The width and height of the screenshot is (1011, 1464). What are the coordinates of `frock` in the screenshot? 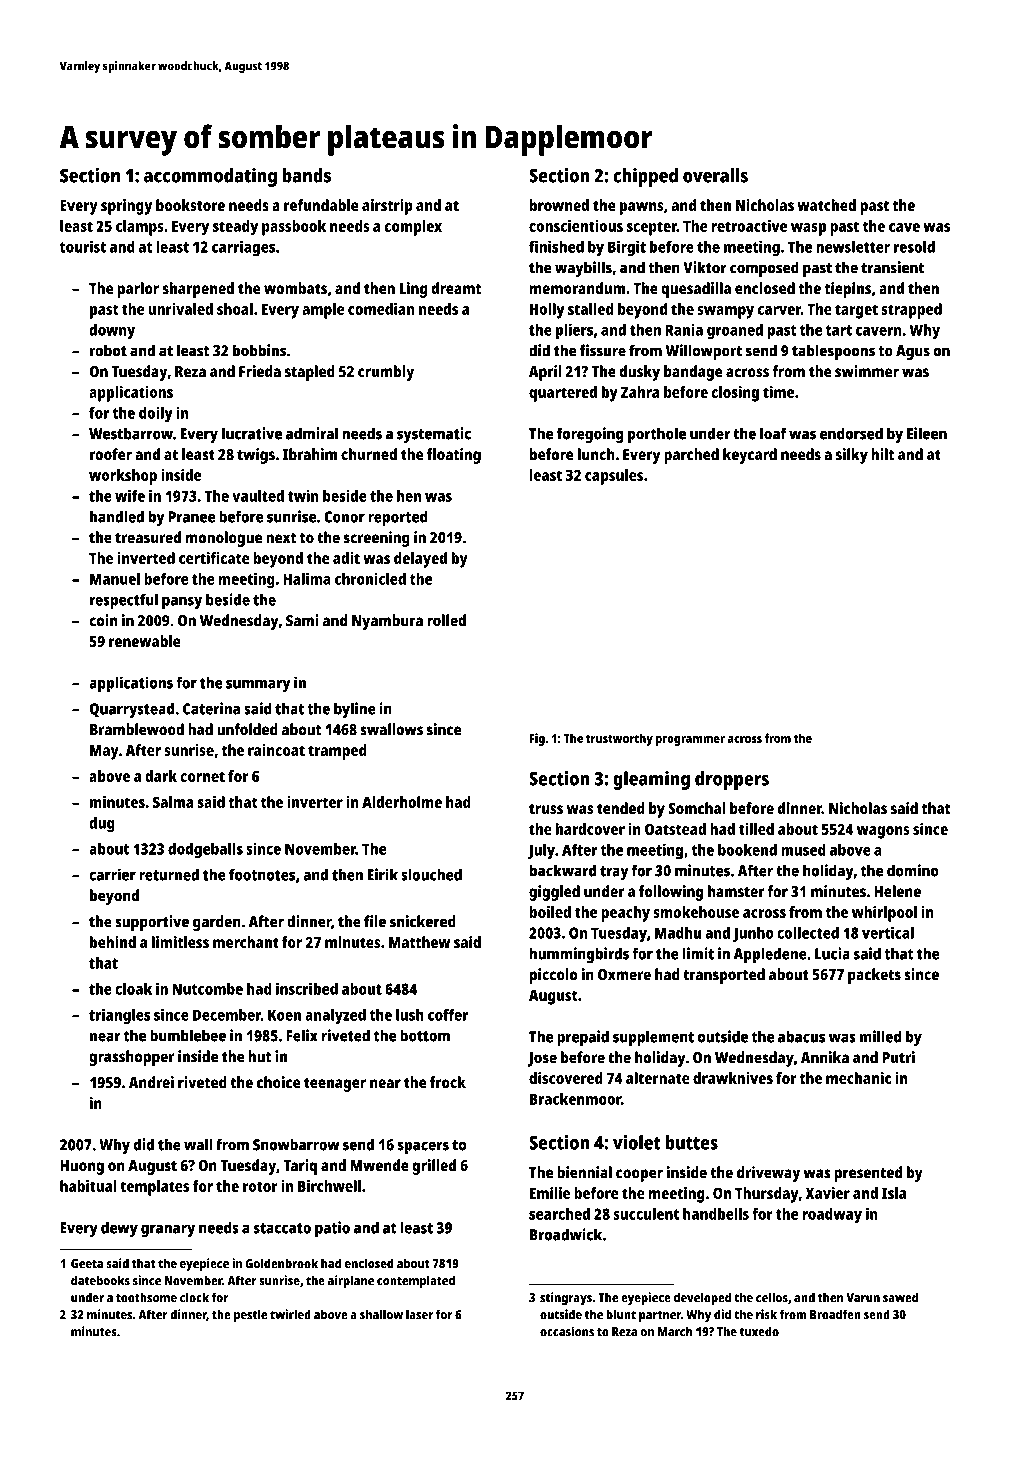 It's located at (448, 1082).
